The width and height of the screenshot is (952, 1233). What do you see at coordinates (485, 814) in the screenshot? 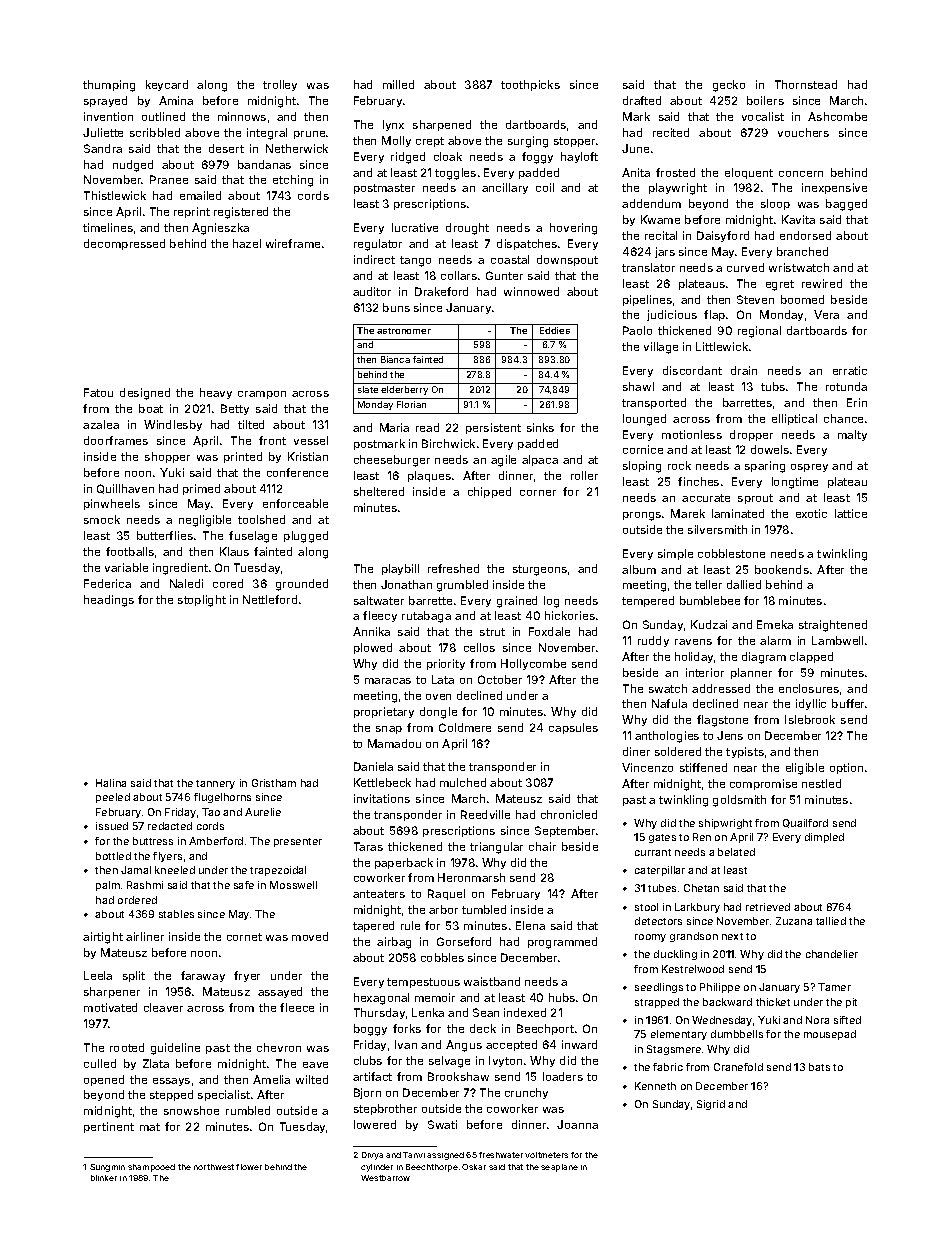
I see `Reedville` at bounding box center [485, 814].
